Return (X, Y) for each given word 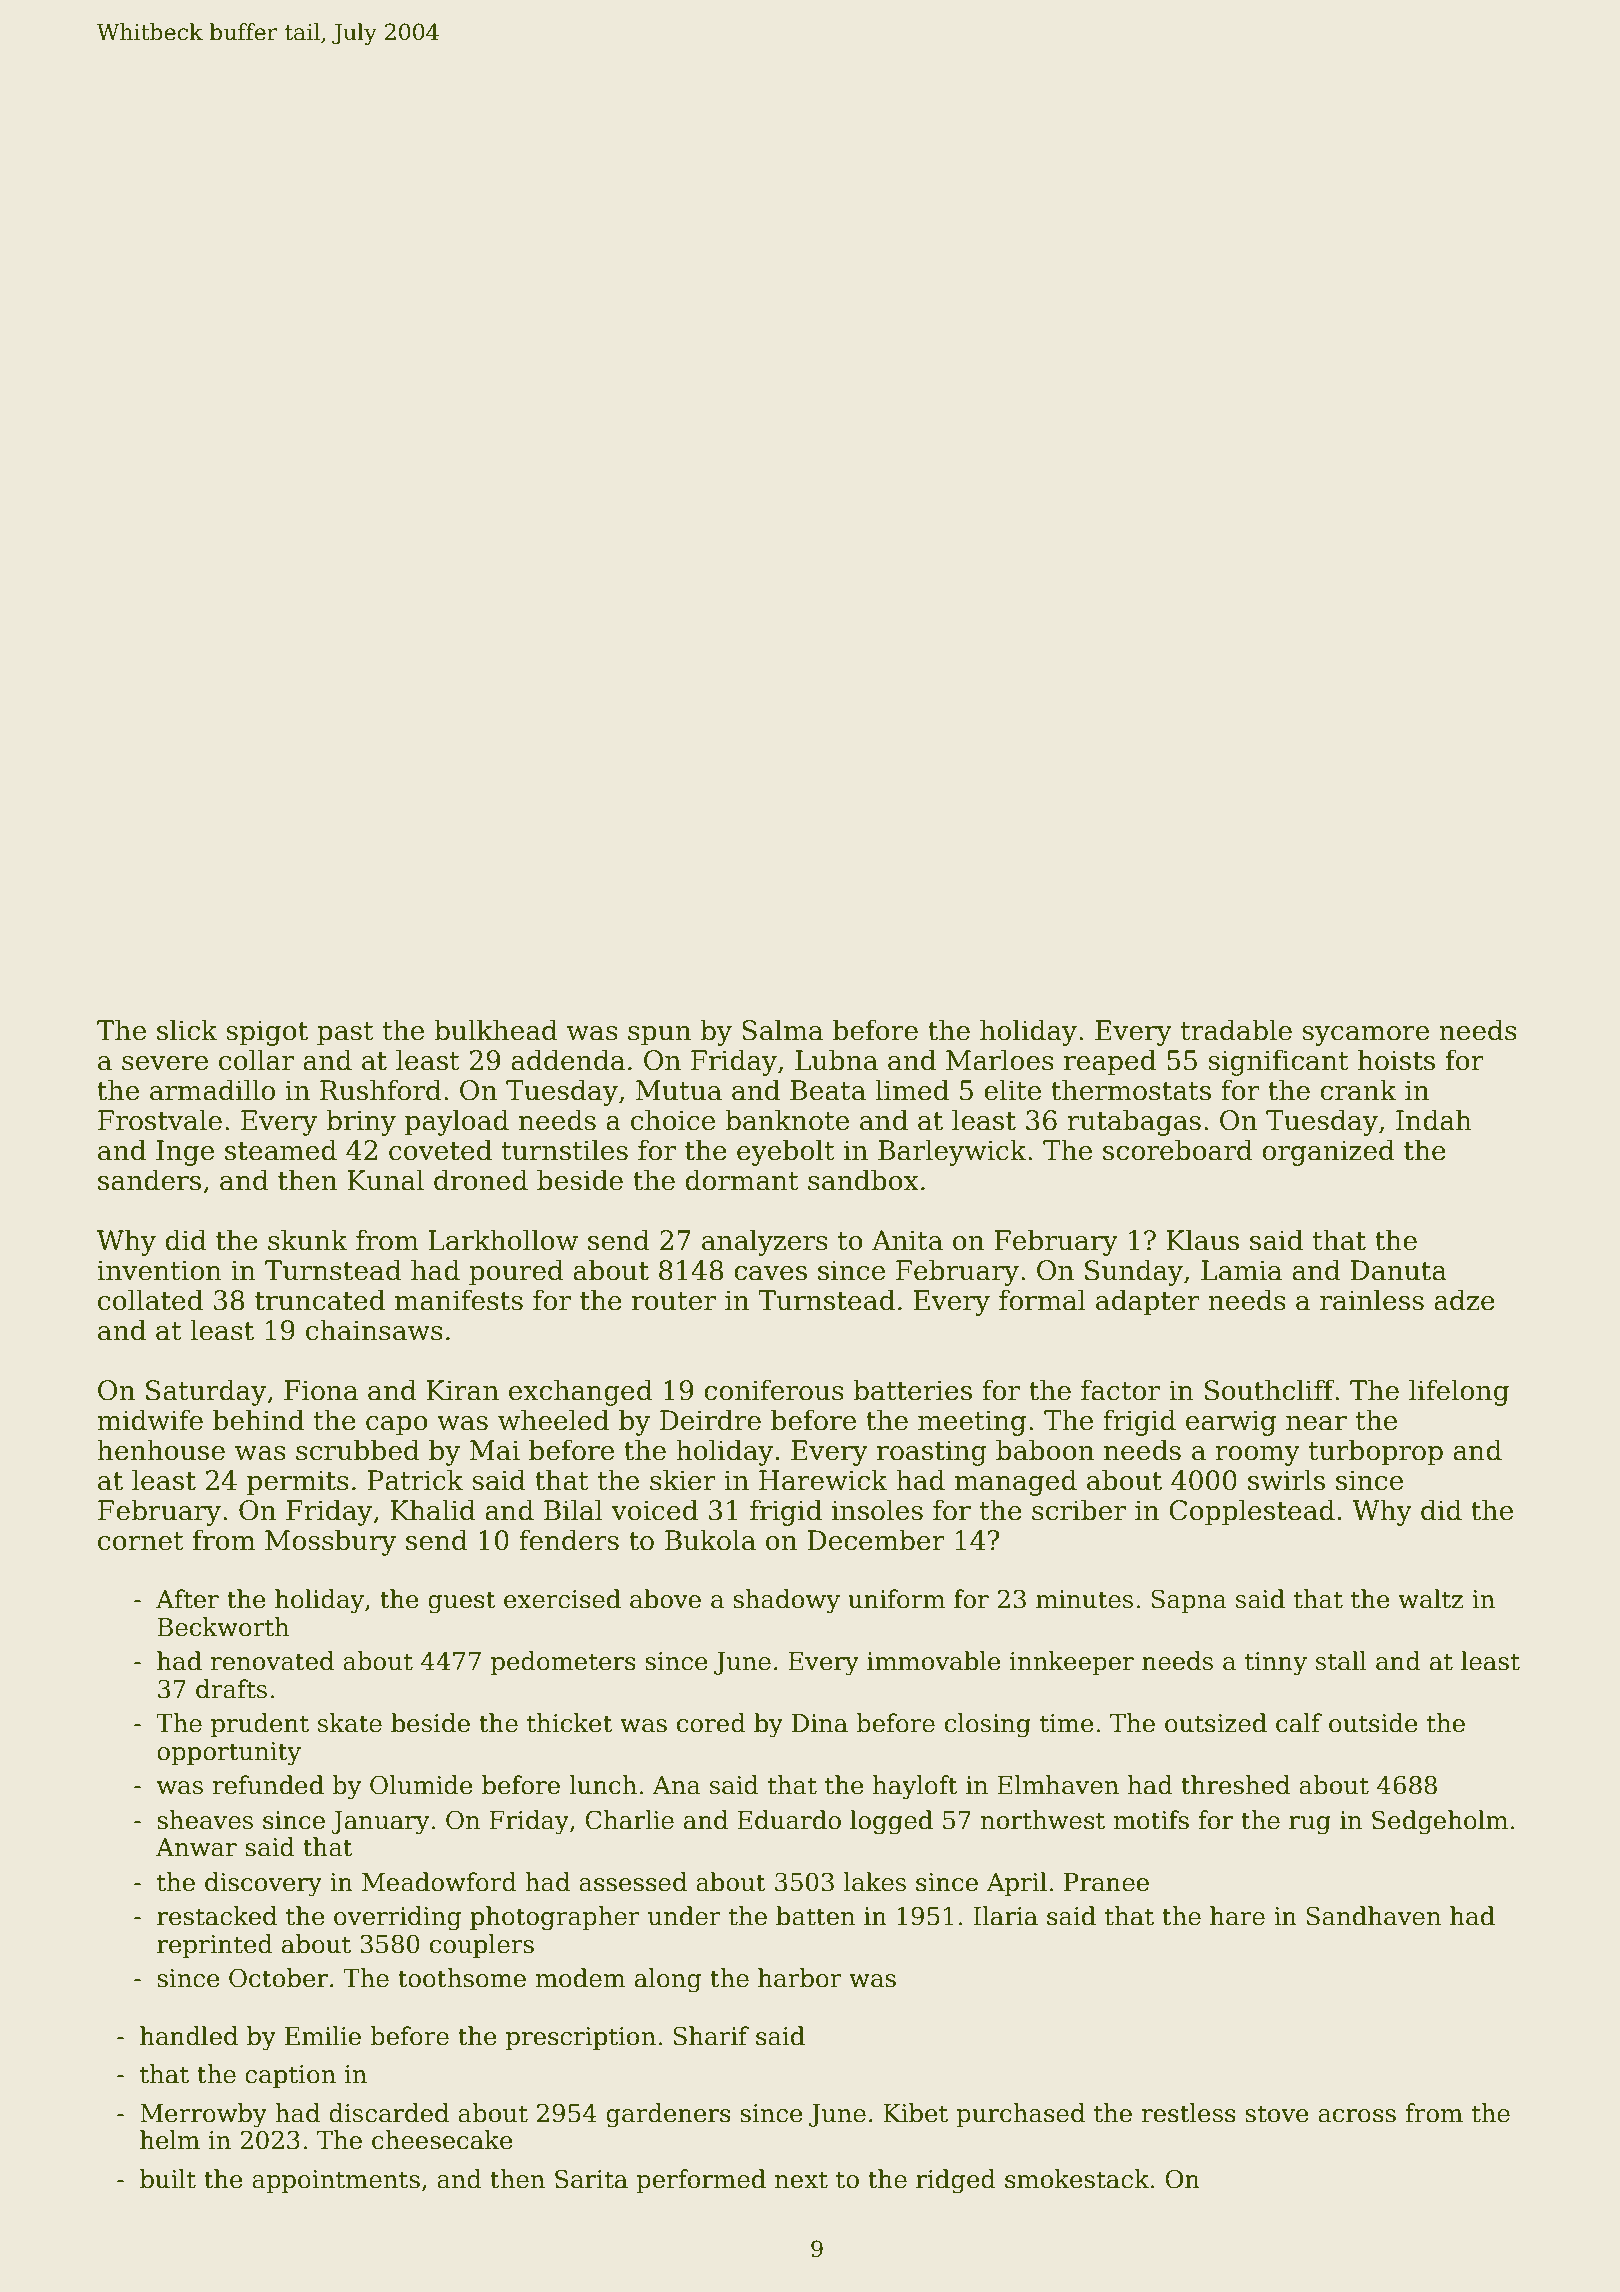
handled (189, 2036)
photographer (555, 1918)
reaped (1110, 1062)
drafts (231, 1689)
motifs (1151, 1820)
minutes (1084, 1599)
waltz (1430, 1599)
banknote (787, 1120)
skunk (308, 1240)
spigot (267, 1033)
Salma (782, 1030)
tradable (1236, 1030)
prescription (581, 2038)
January (380, 1823)
